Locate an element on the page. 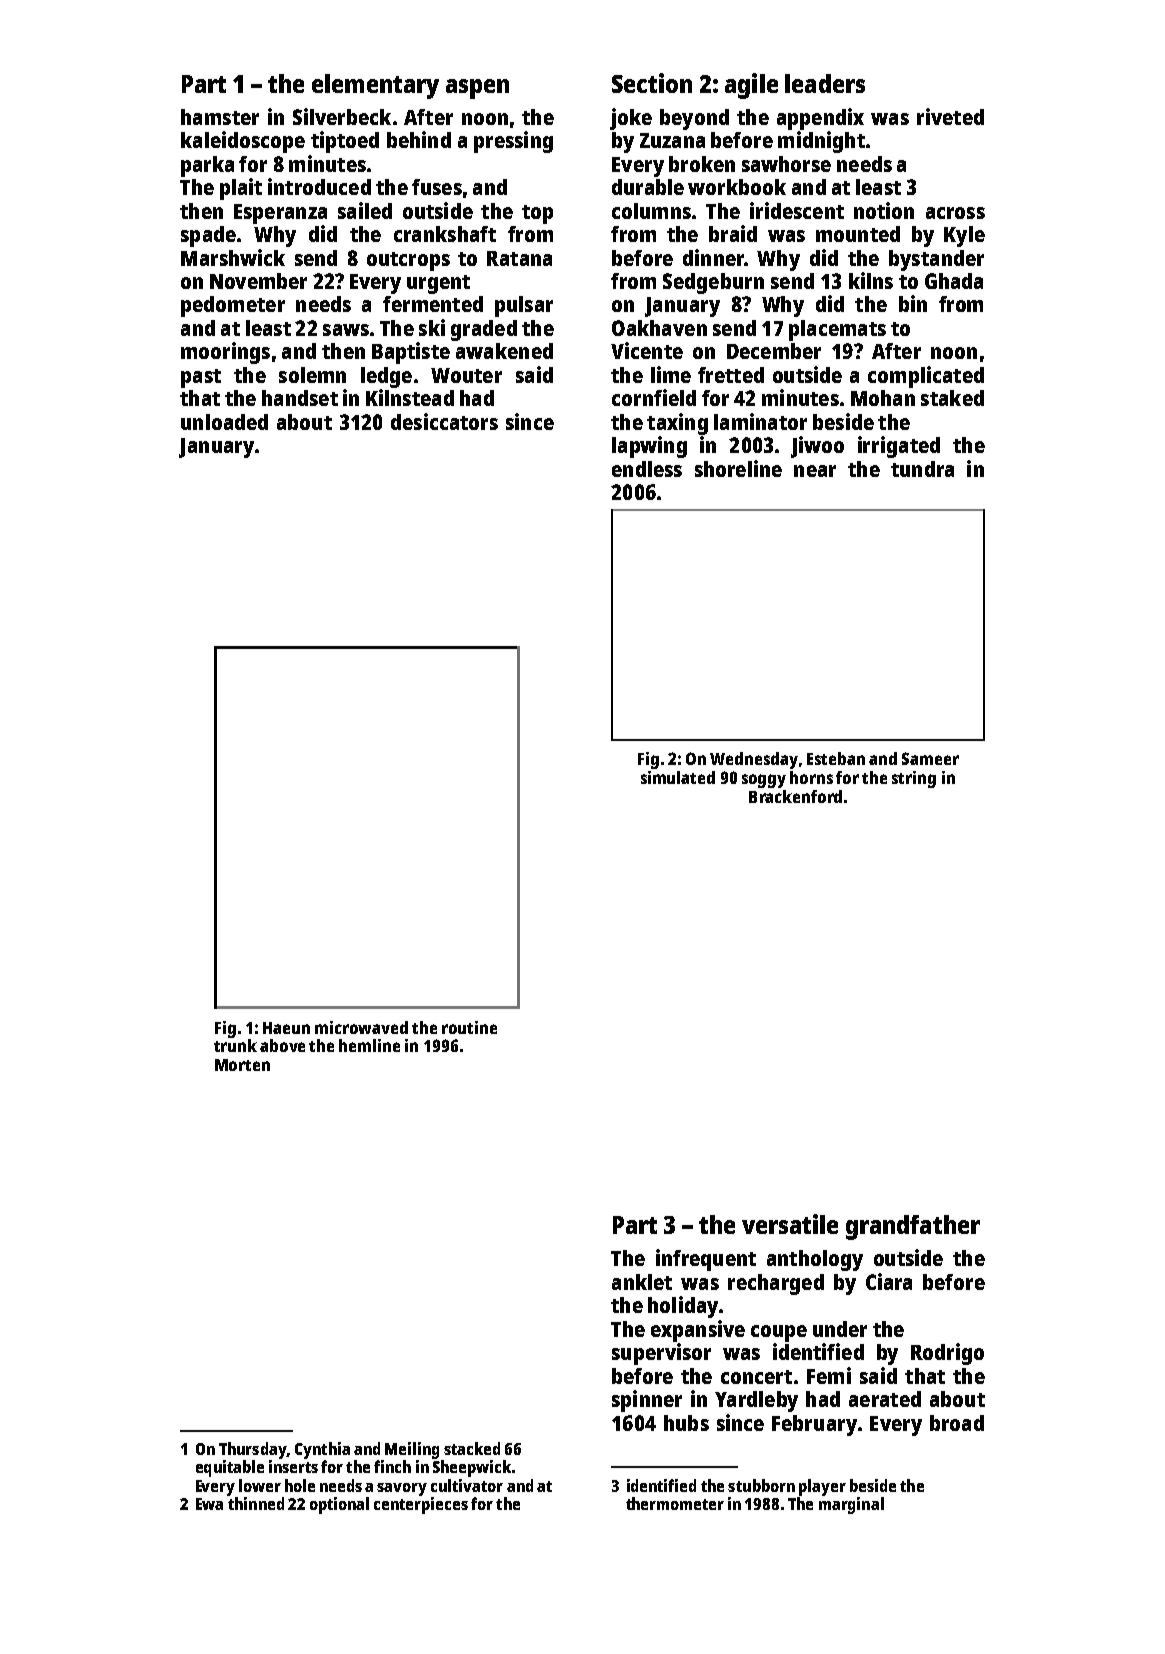  Haeun is located at coordinates (286, 1028).
